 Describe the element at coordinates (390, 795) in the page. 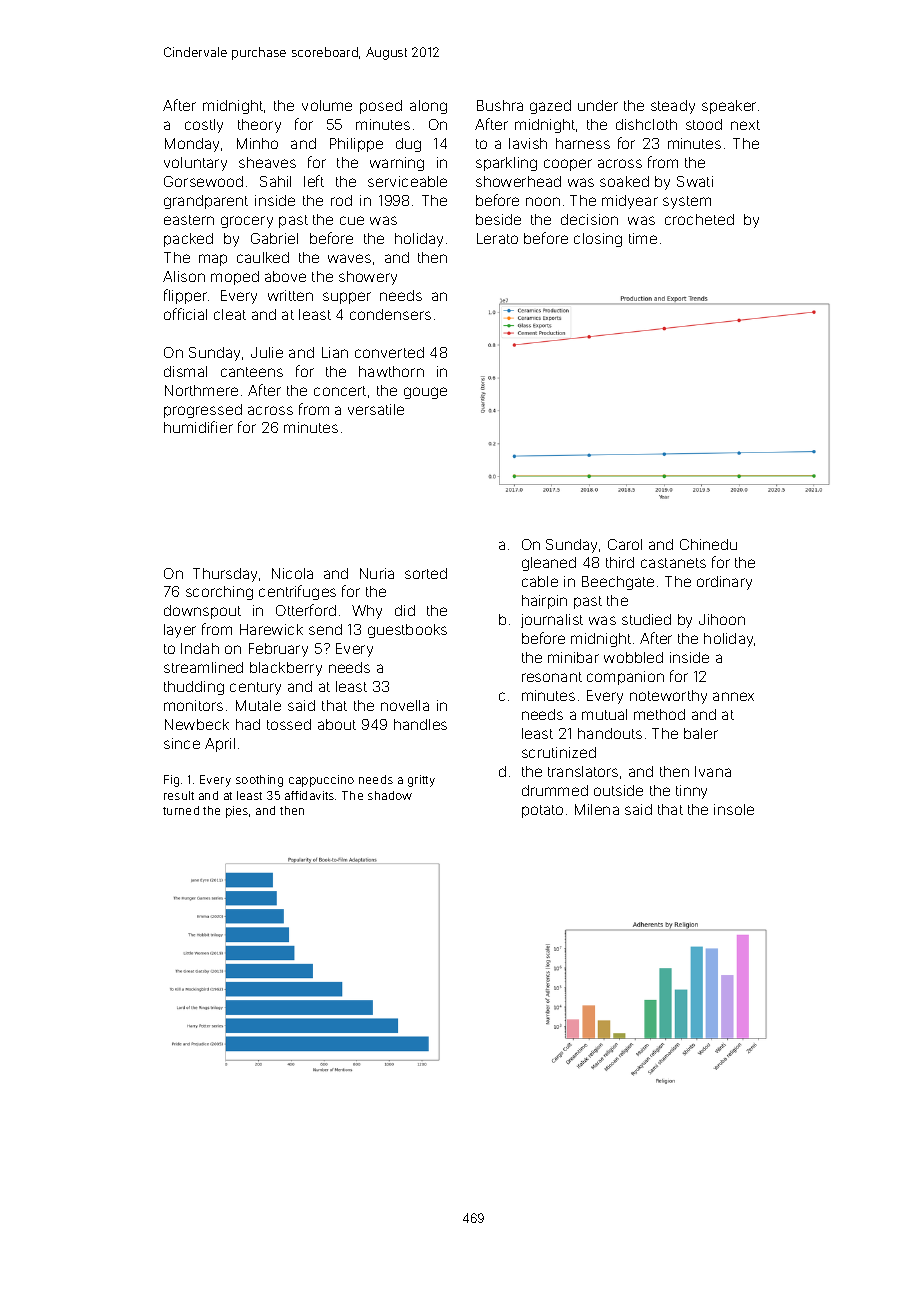

I see `shadow` at that location.
